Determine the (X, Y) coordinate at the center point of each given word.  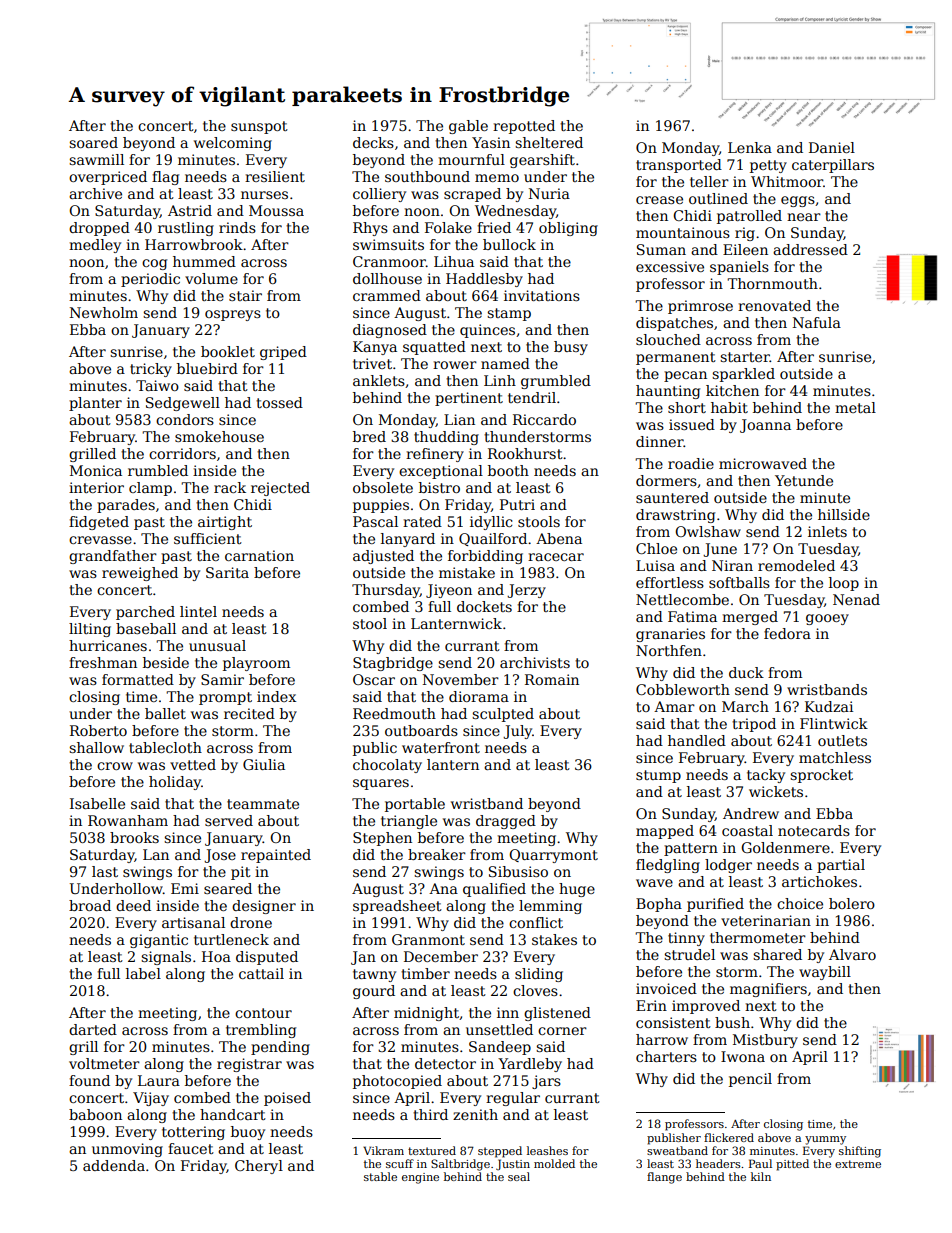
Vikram (383, 1150)
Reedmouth (394, 713)
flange (664, 1178)
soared (93, 142)
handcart (233, 1114)
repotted (524, 127)
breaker (437, 854)
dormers (666, 480)
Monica (96, 470)
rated (422, 521)
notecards (814, 830)
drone (251, 922)
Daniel (832, 147)
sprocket (821, 776)
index (276, 696)
